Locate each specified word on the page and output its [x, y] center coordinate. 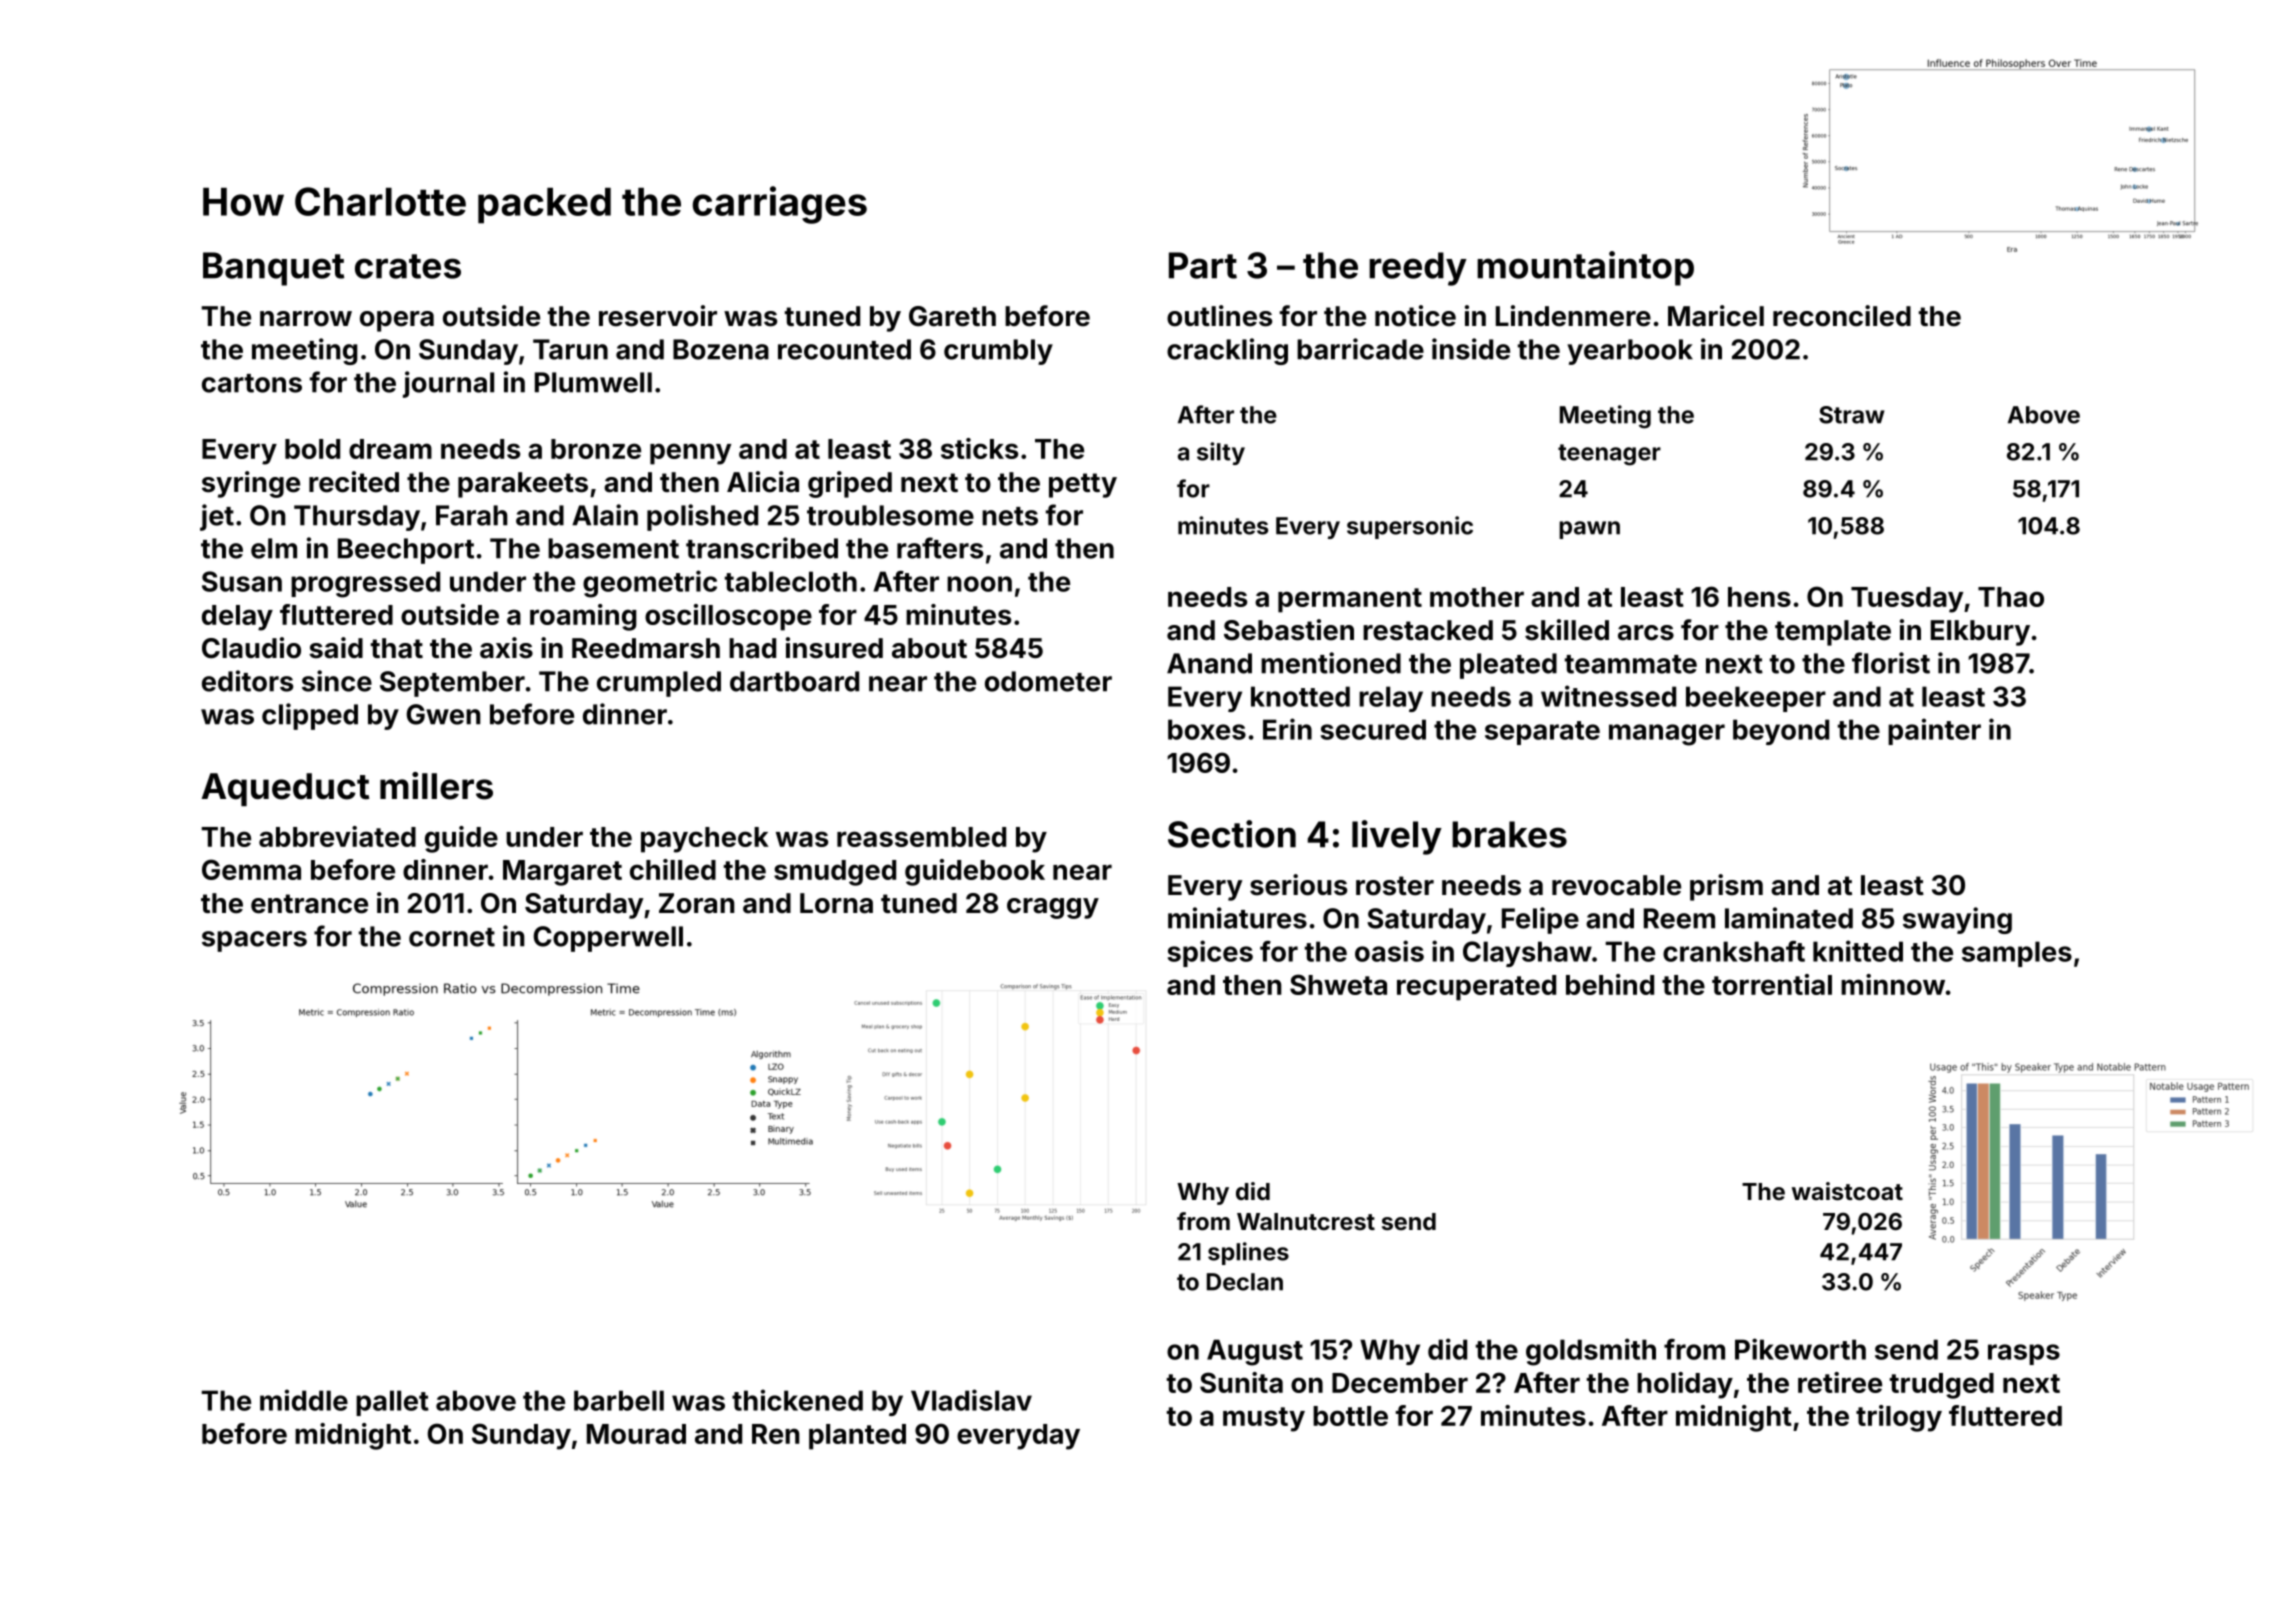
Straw [1851, 415]
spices [1210, 953]
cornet [452, 937]
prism [1726, 887]
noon [979, 584]
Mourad [636, 1434]
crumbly [998, 352]
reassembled [921, 837]
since [337, 681]
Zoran [697, 903]
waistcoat [1847, 1191]
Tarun [570, 349]
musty [1264, 1419]
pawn [1589, 530]
